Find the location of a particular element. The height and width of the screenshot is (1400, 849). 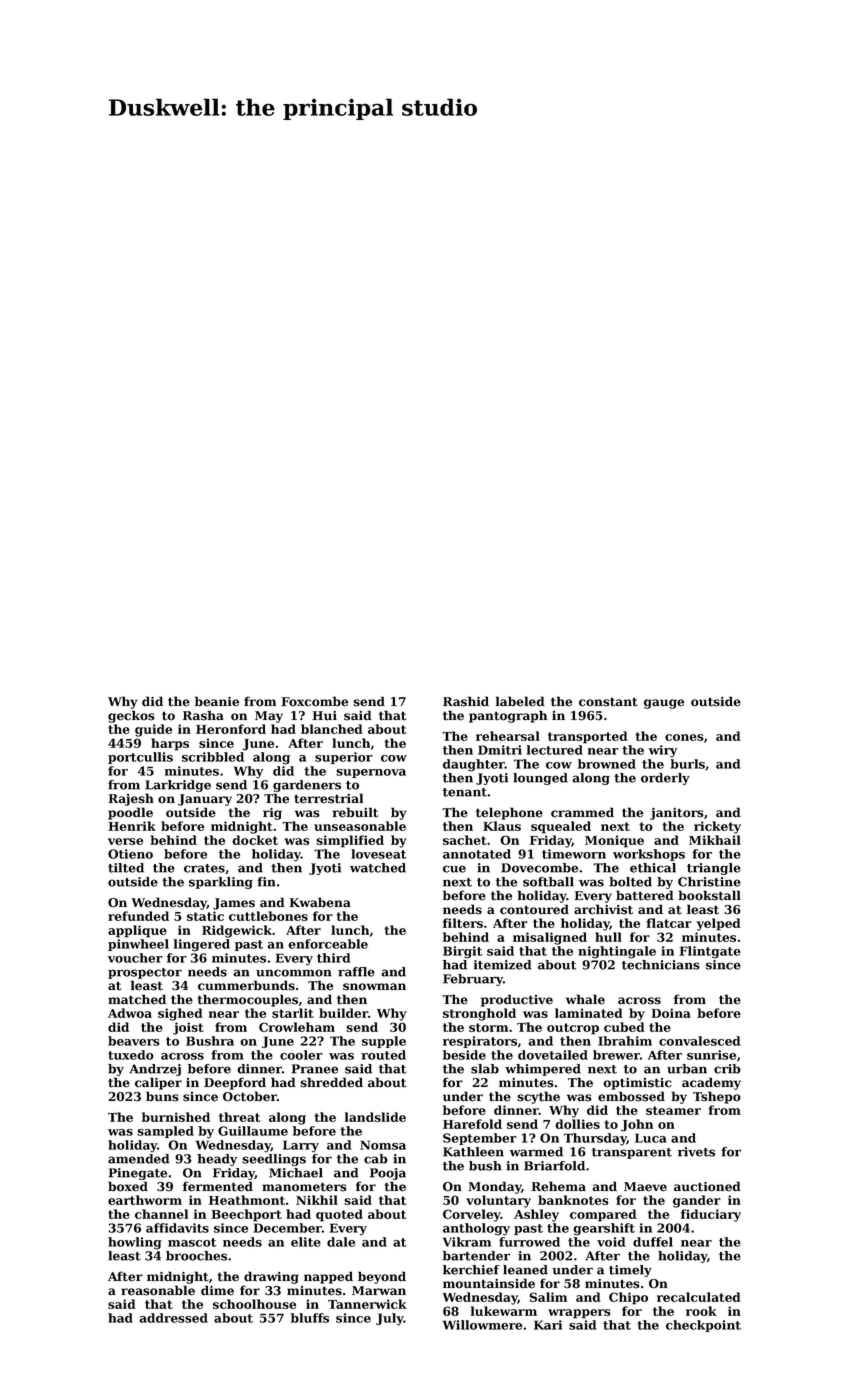

ethical is located at coordinates (653, 868).
